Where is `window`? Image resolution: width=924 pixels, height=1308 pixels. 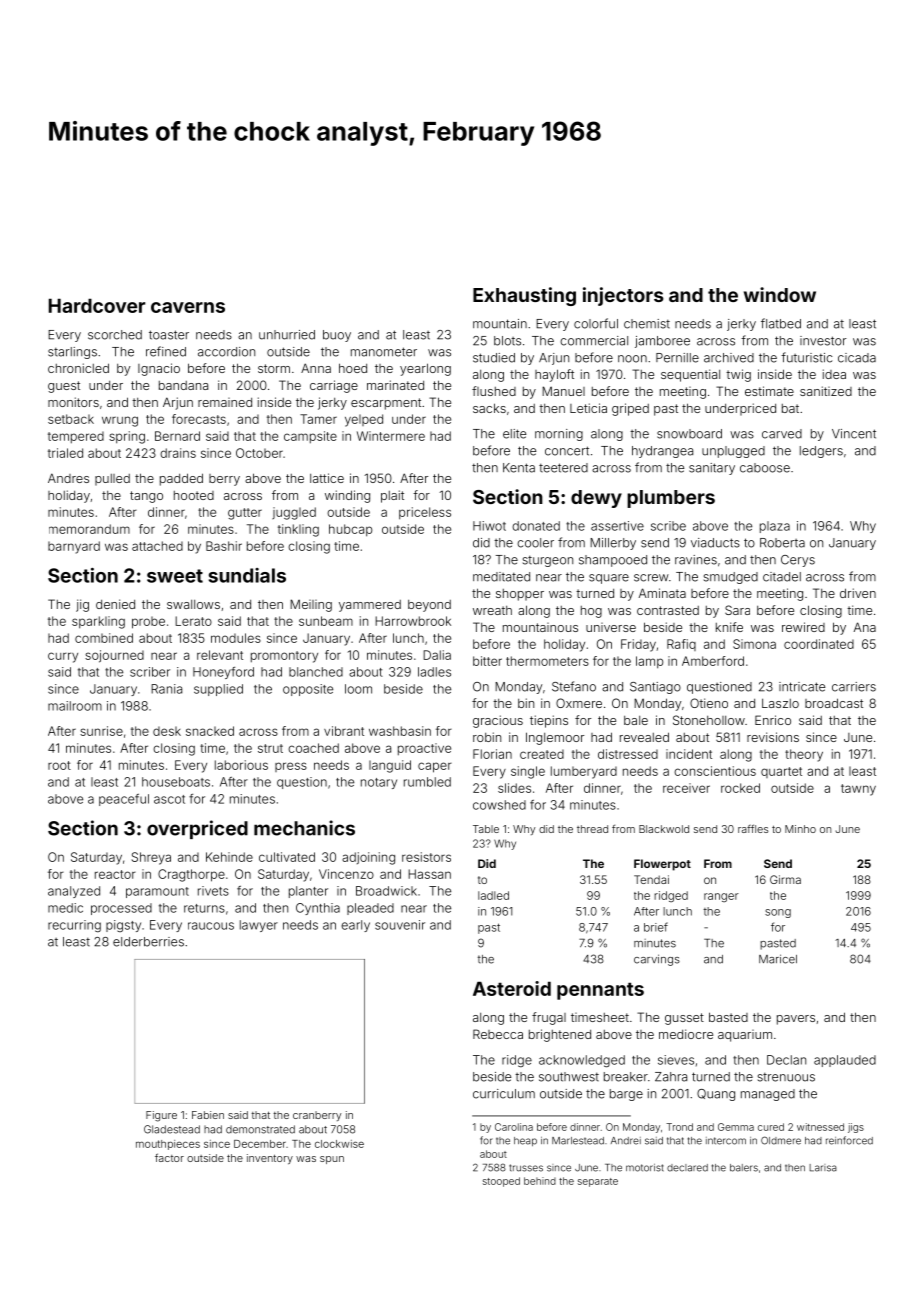 window is located at coordinates (780, 294).
